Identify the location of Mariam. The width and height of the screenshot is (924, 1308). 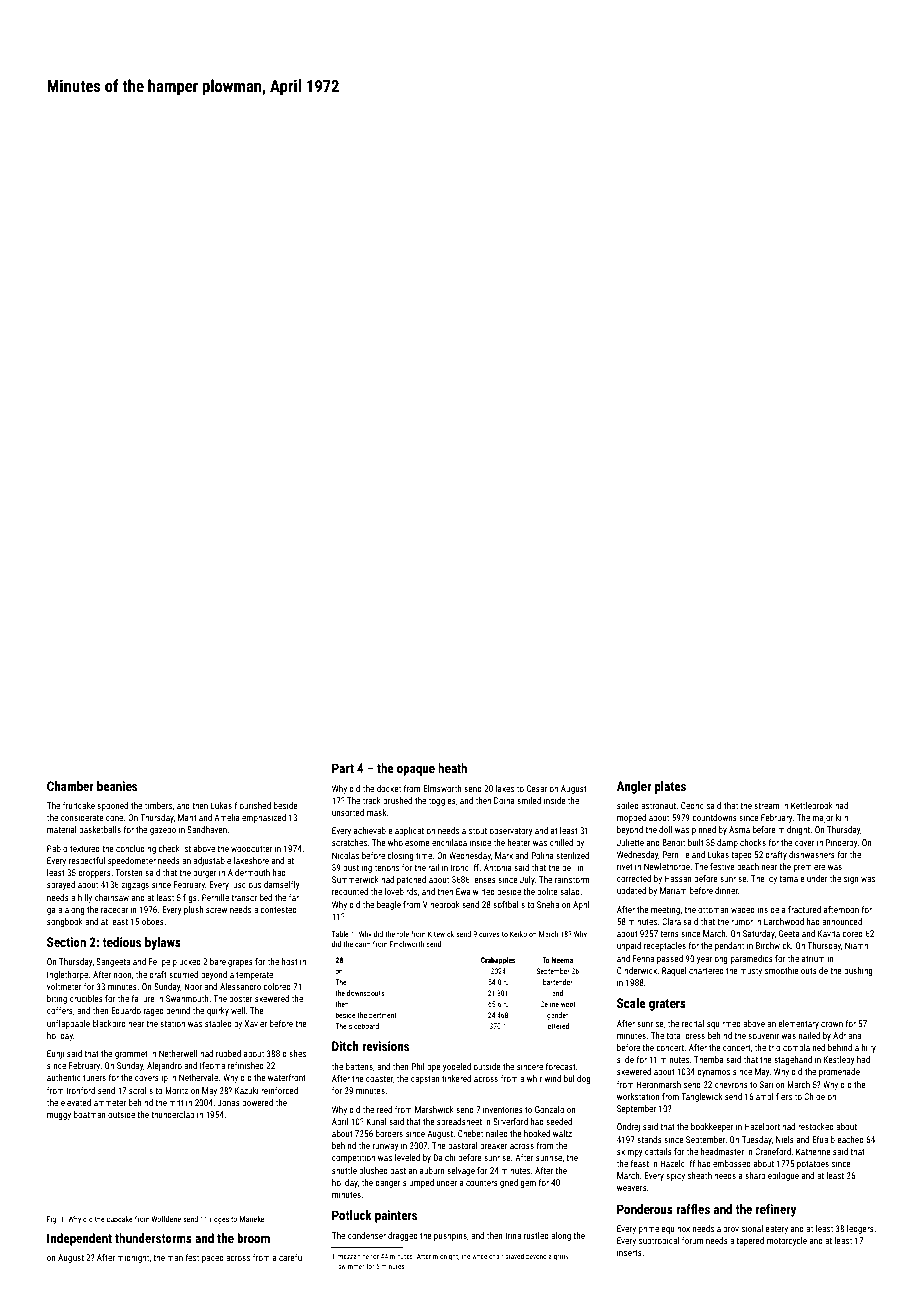
(673, 890).
